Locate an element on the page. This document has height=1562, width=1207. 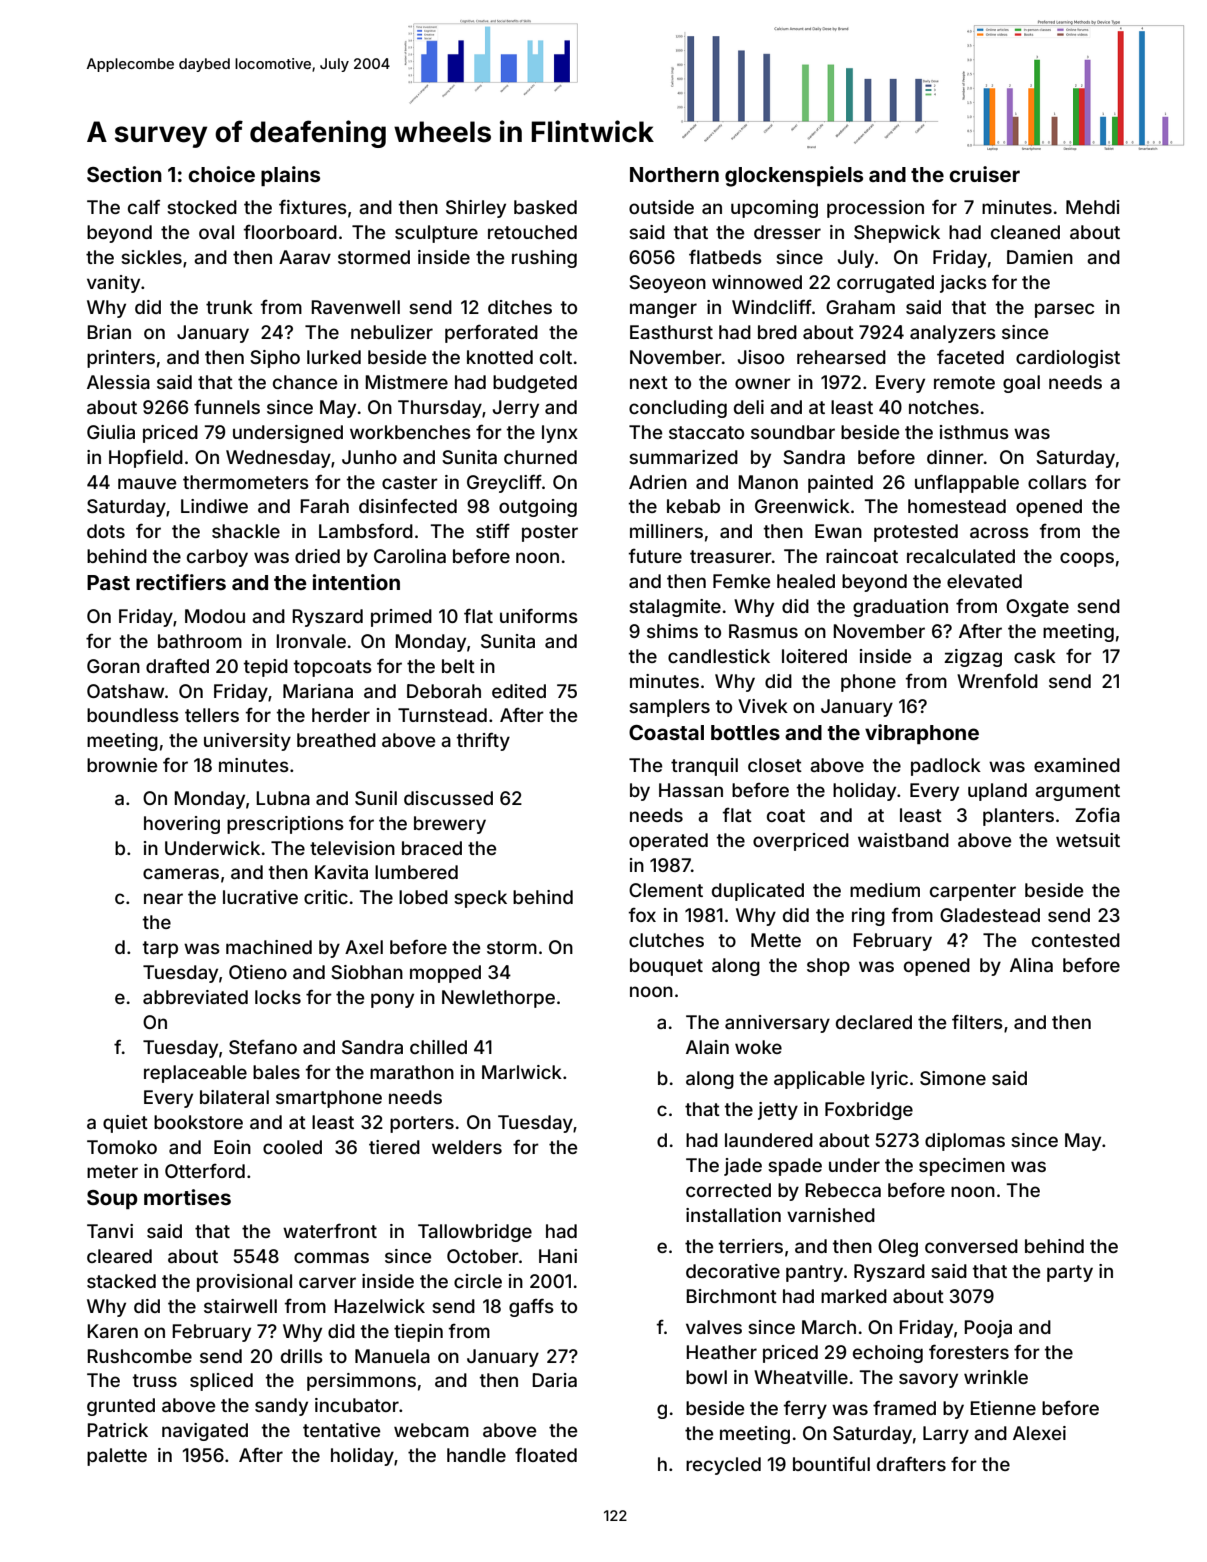
Wrenfold is located at coordinates (997, 680).
